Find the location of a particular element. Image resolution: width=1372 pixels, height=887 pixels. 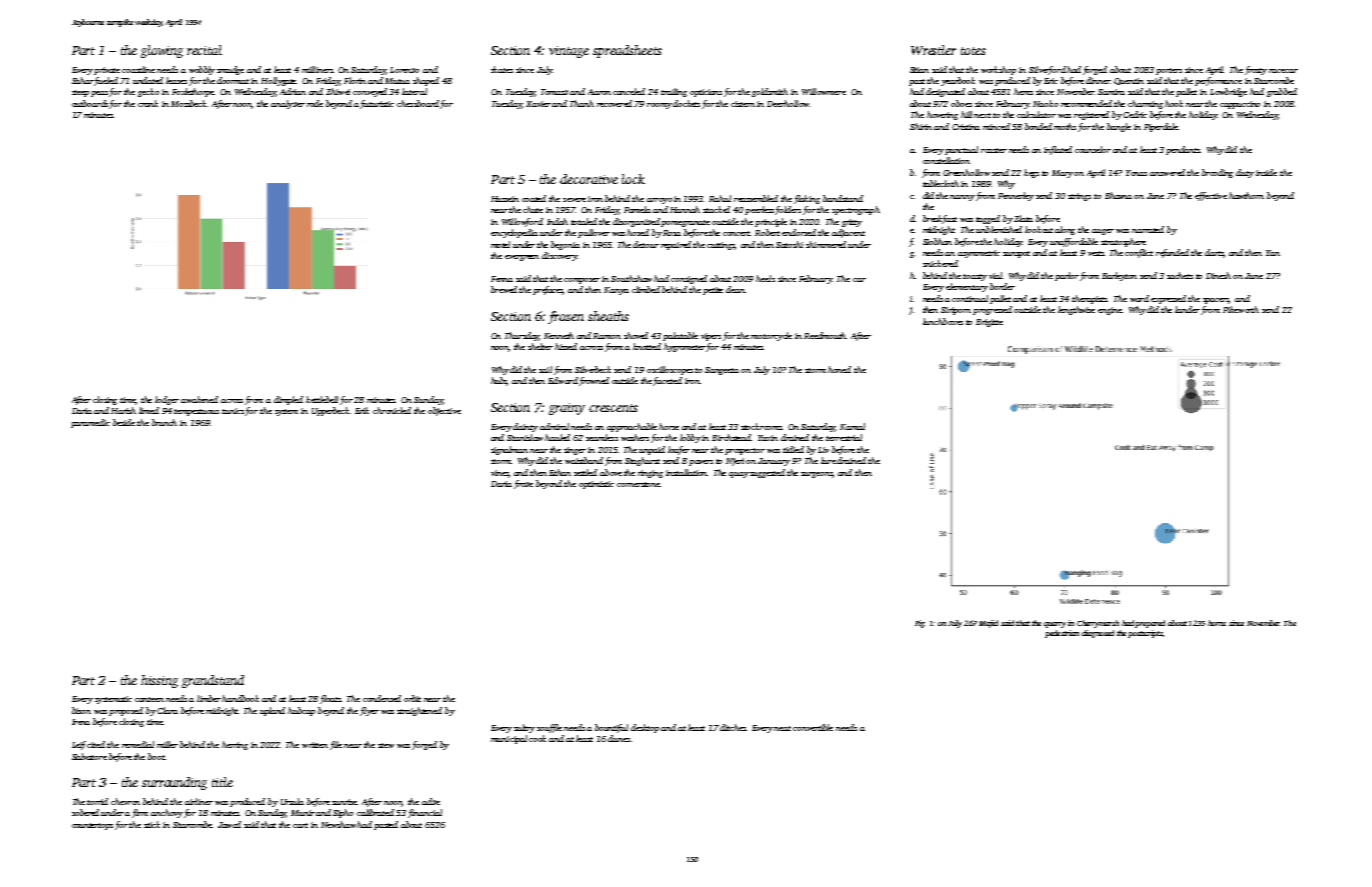

narrated is located at coordinates (1148, 229).
